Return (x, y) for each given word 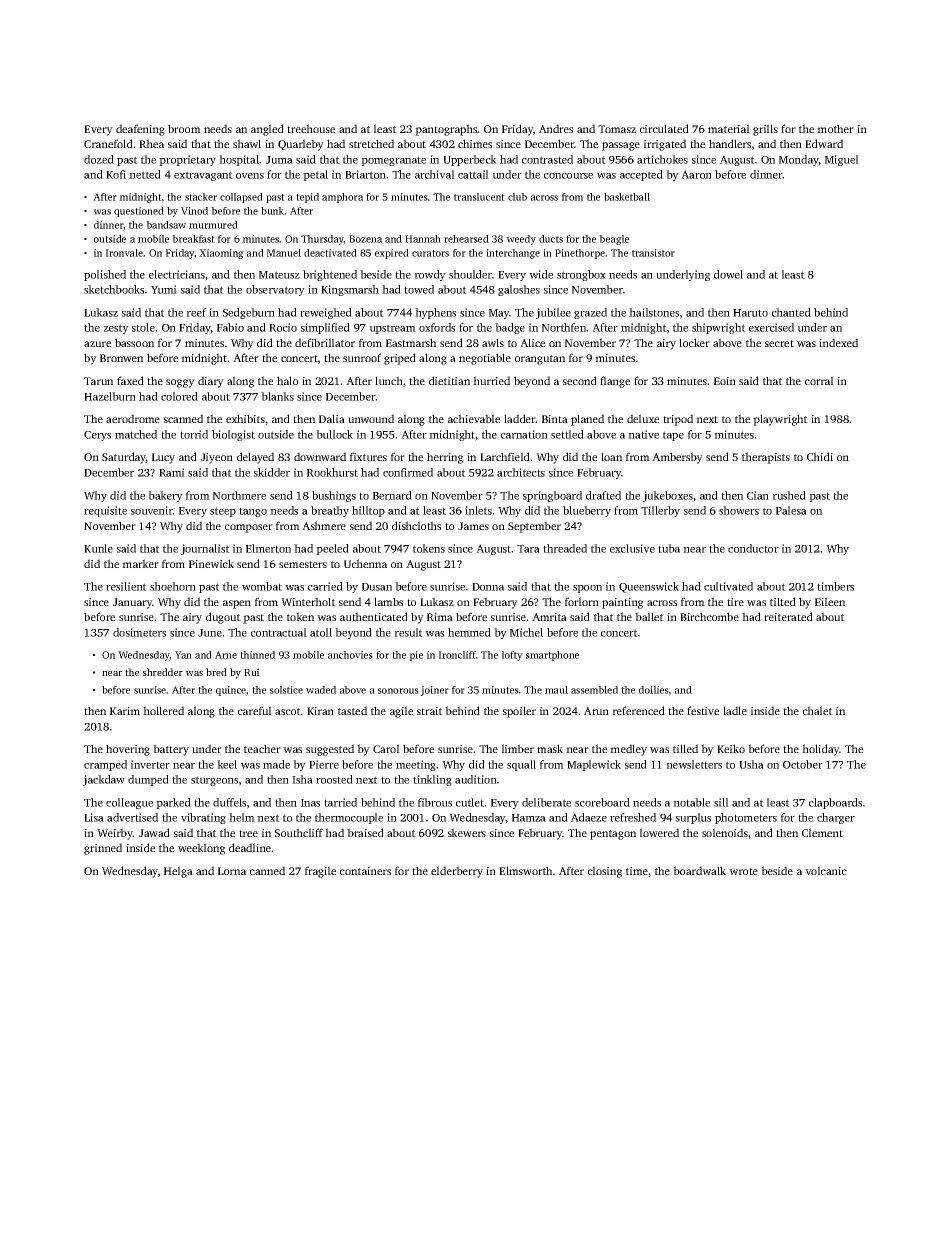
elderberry (457, 872)
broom (184, 128)
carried (325, 586)
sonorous (398, 691)
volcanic (826, 870)
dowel (728, 274)
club (517, 197)
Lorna (232, 871)
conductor (753, 548)
